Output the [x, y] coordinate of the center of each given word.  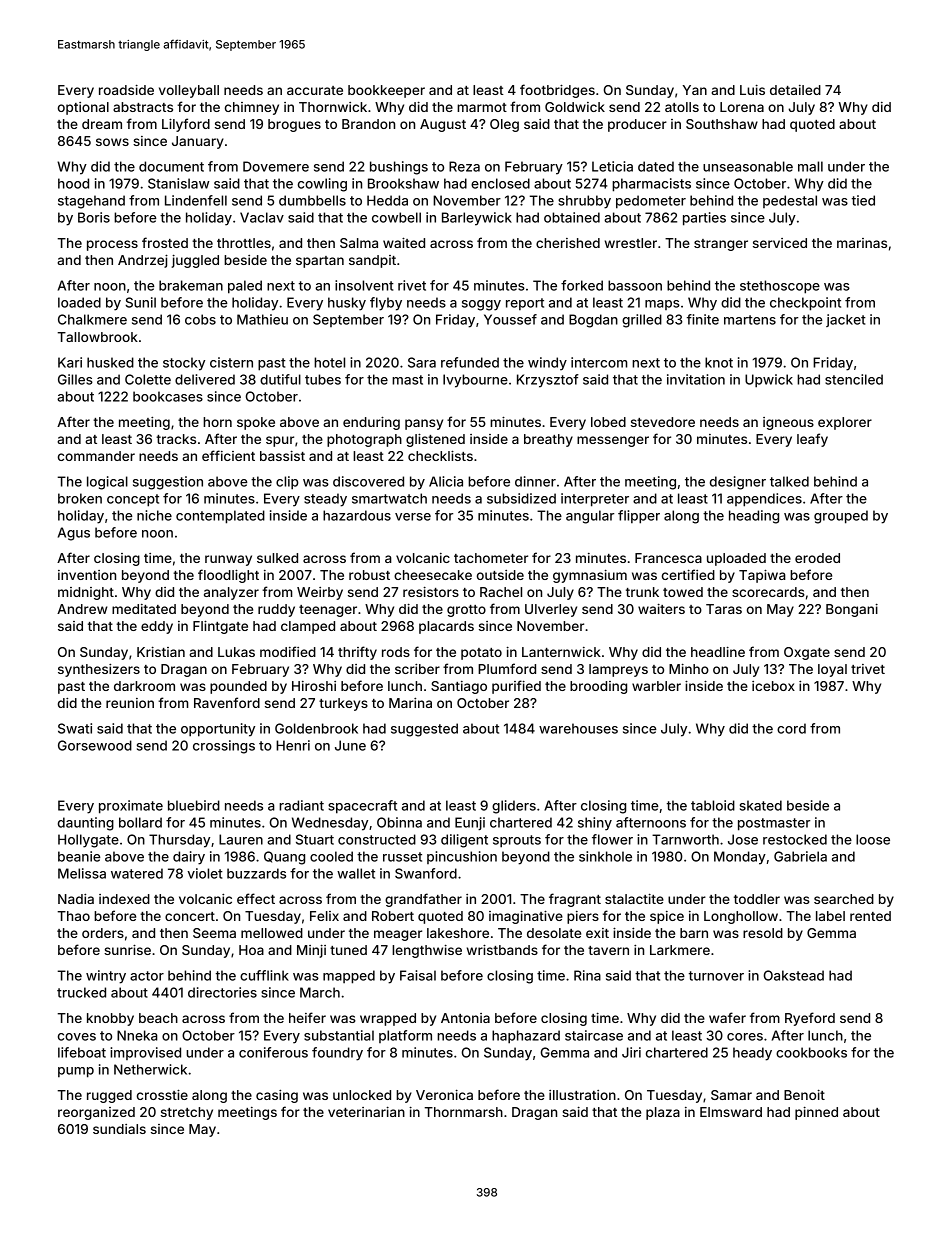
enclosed [500, 183]
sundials [119, 1129]
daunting [86, 824]
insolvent [364, 285]
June [350, 745]
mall [810, 166]
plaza [663, 1113]
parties [704, 219]
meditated [144, 609]
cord [791, 728]
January [198, 142]
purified [516, 687]
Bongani [852, 610]
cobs [200, 319]
